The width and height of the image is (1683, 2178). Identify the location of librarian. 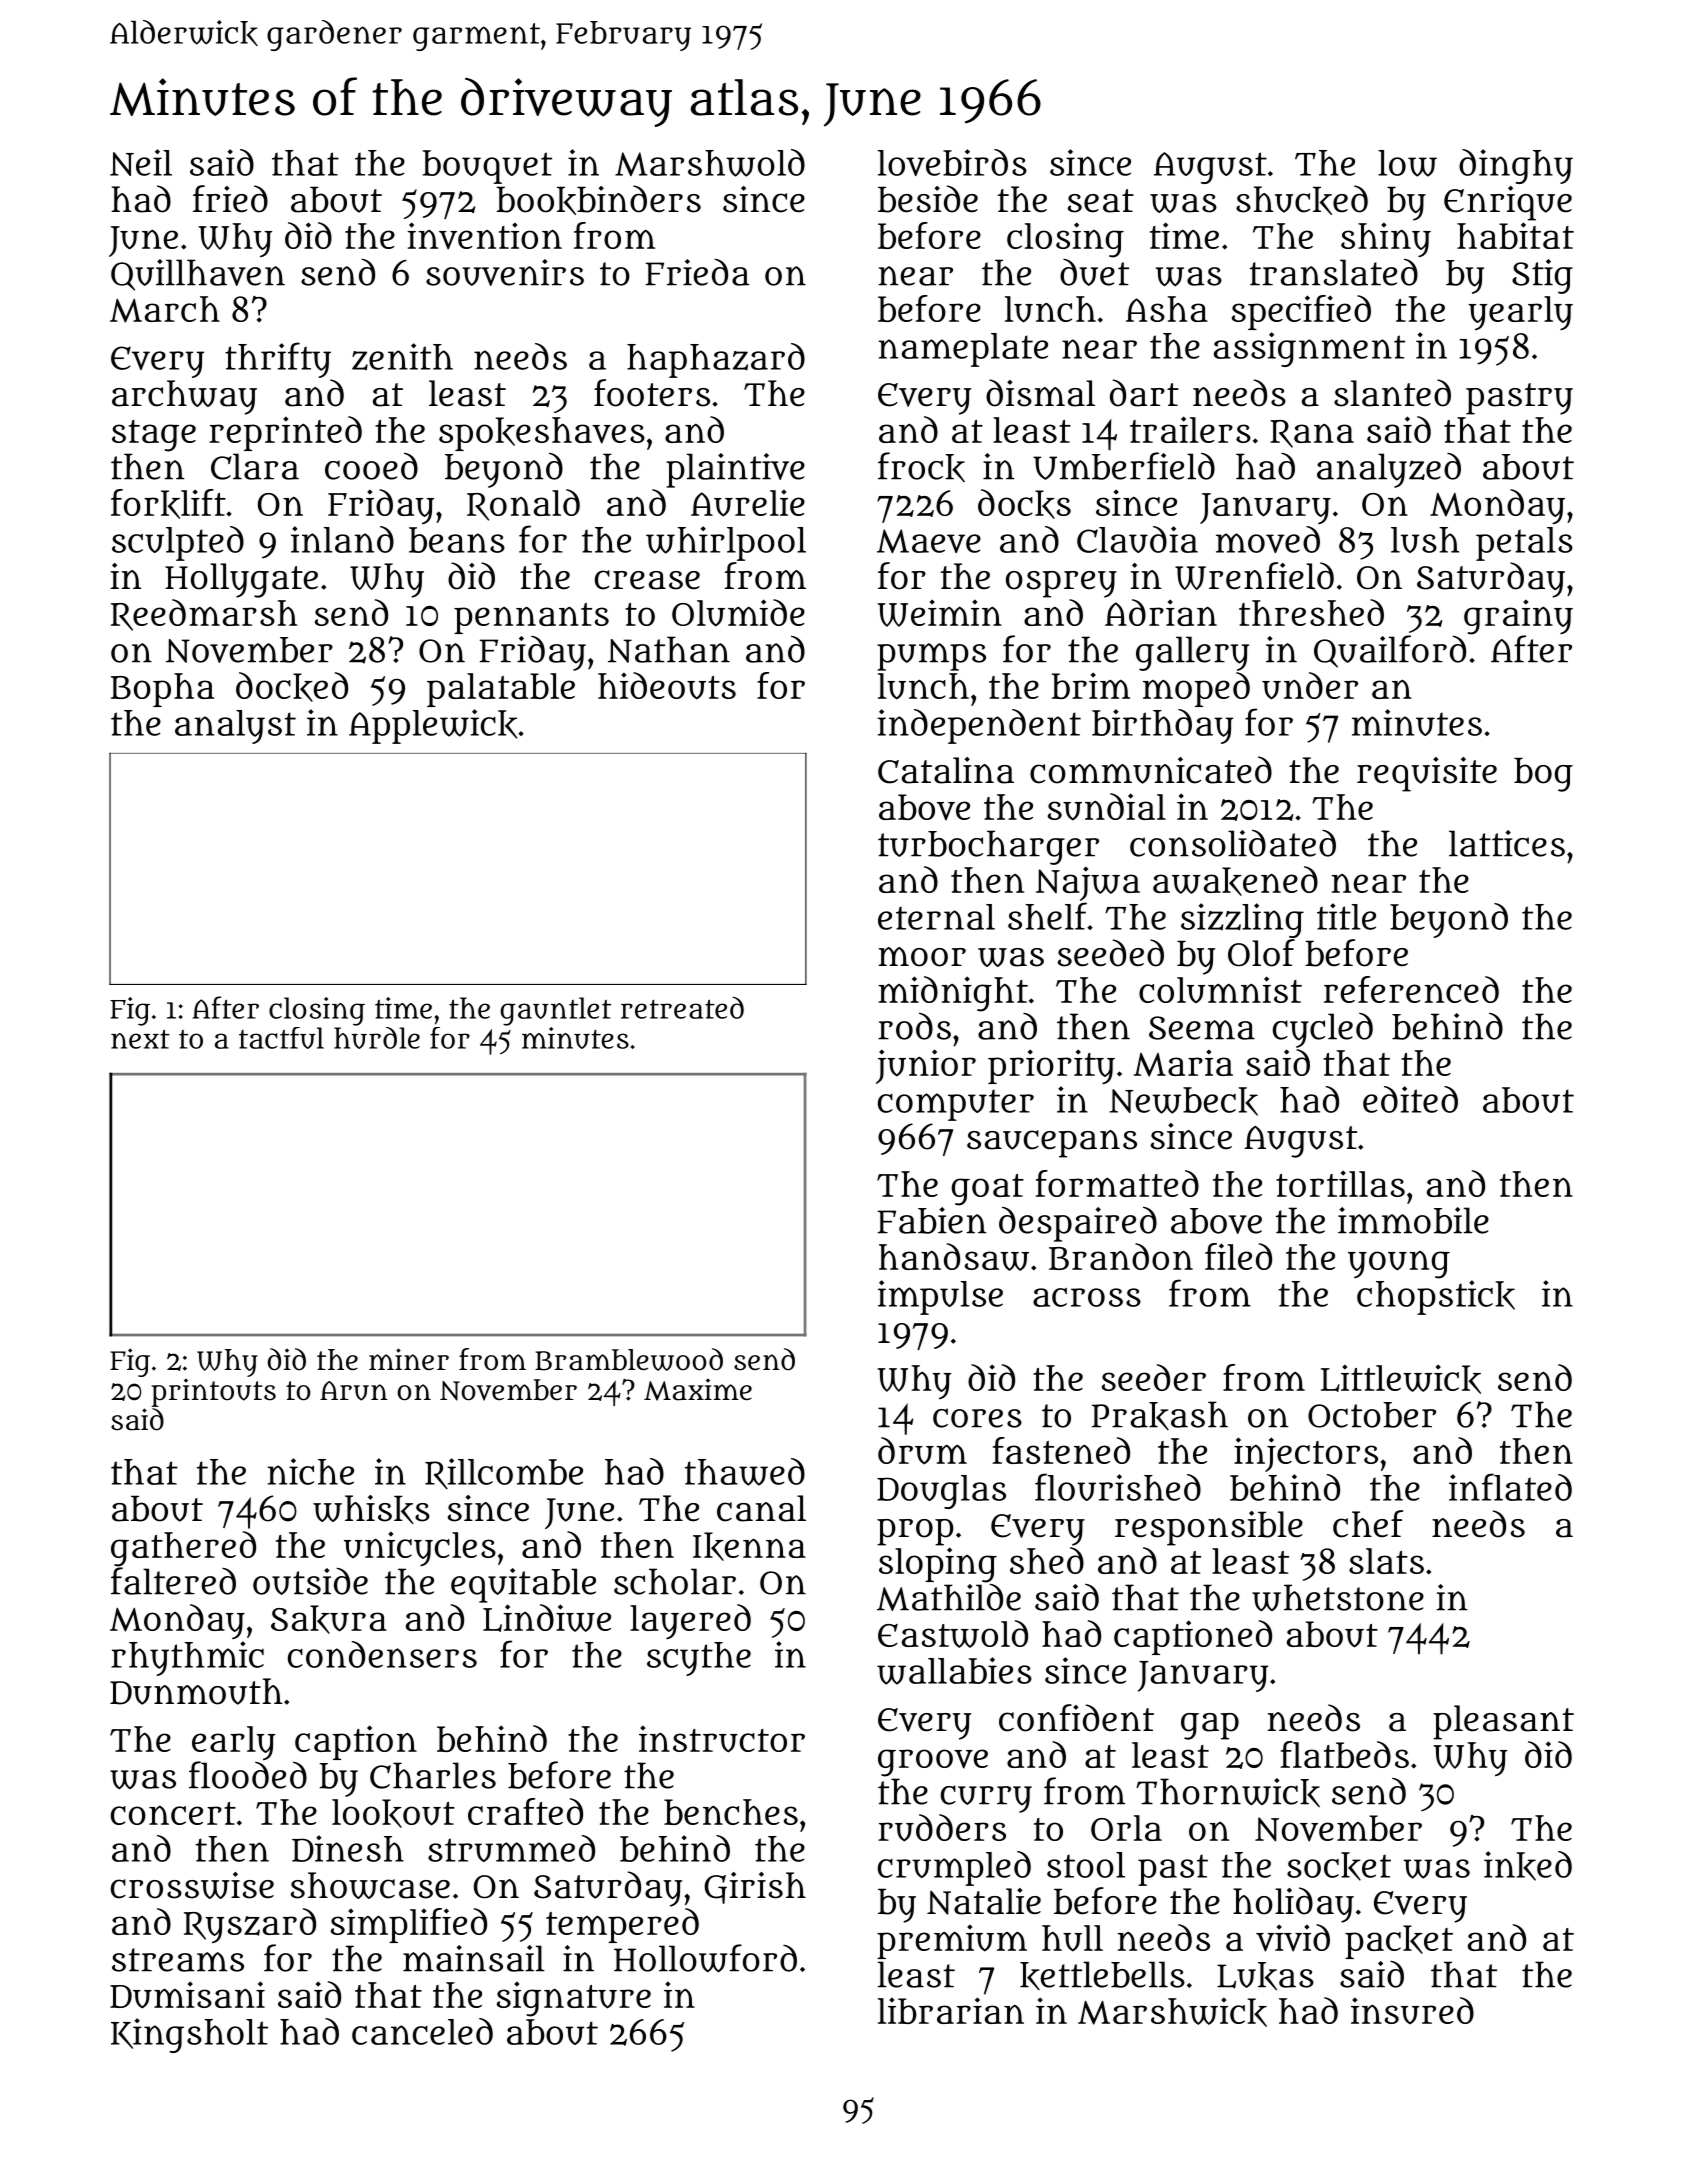
(951, 2010).
